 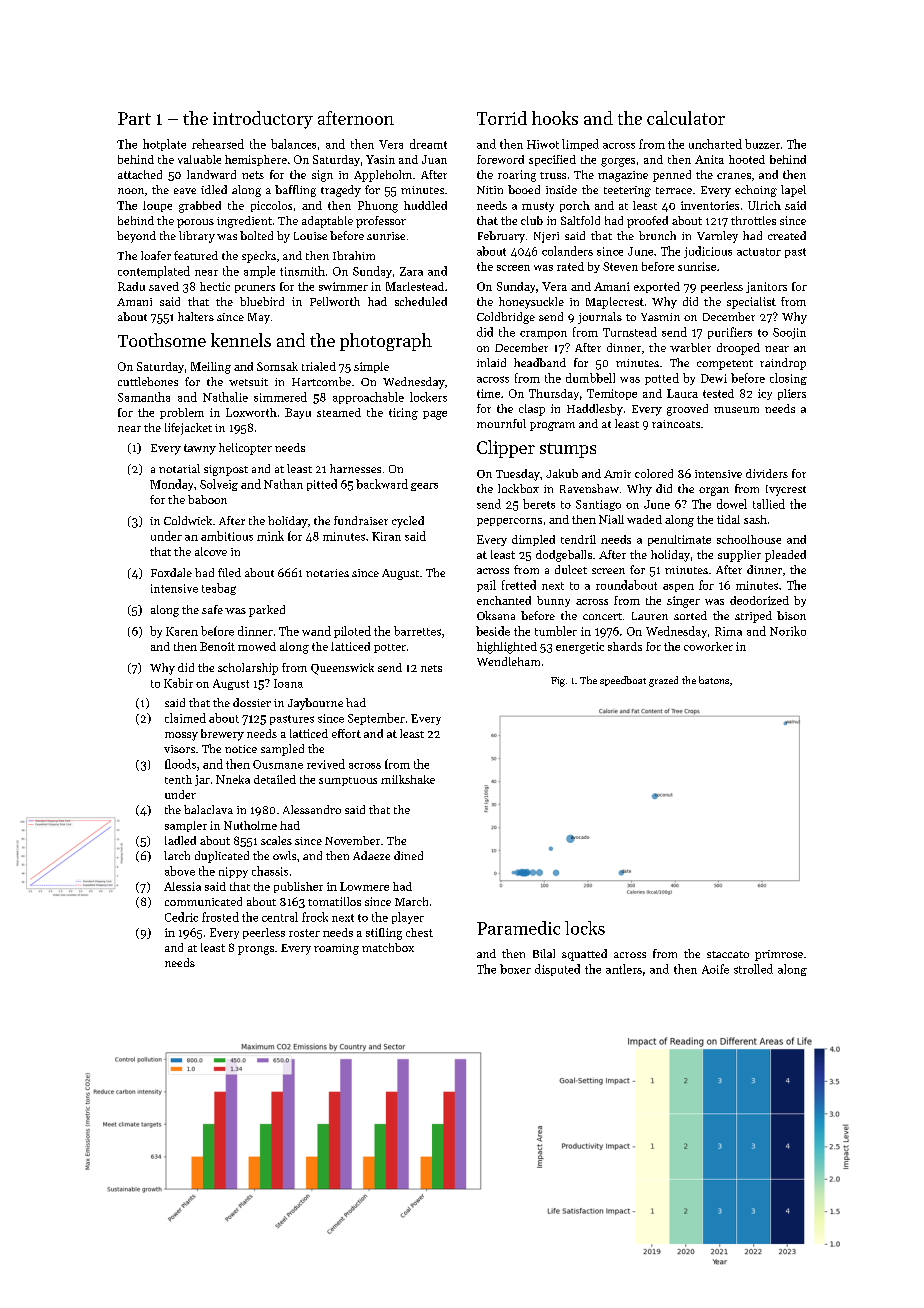 What do you see at coordinates (543, 144) in the image?
I see `Hiwot` at bounding box center [543, 144].
